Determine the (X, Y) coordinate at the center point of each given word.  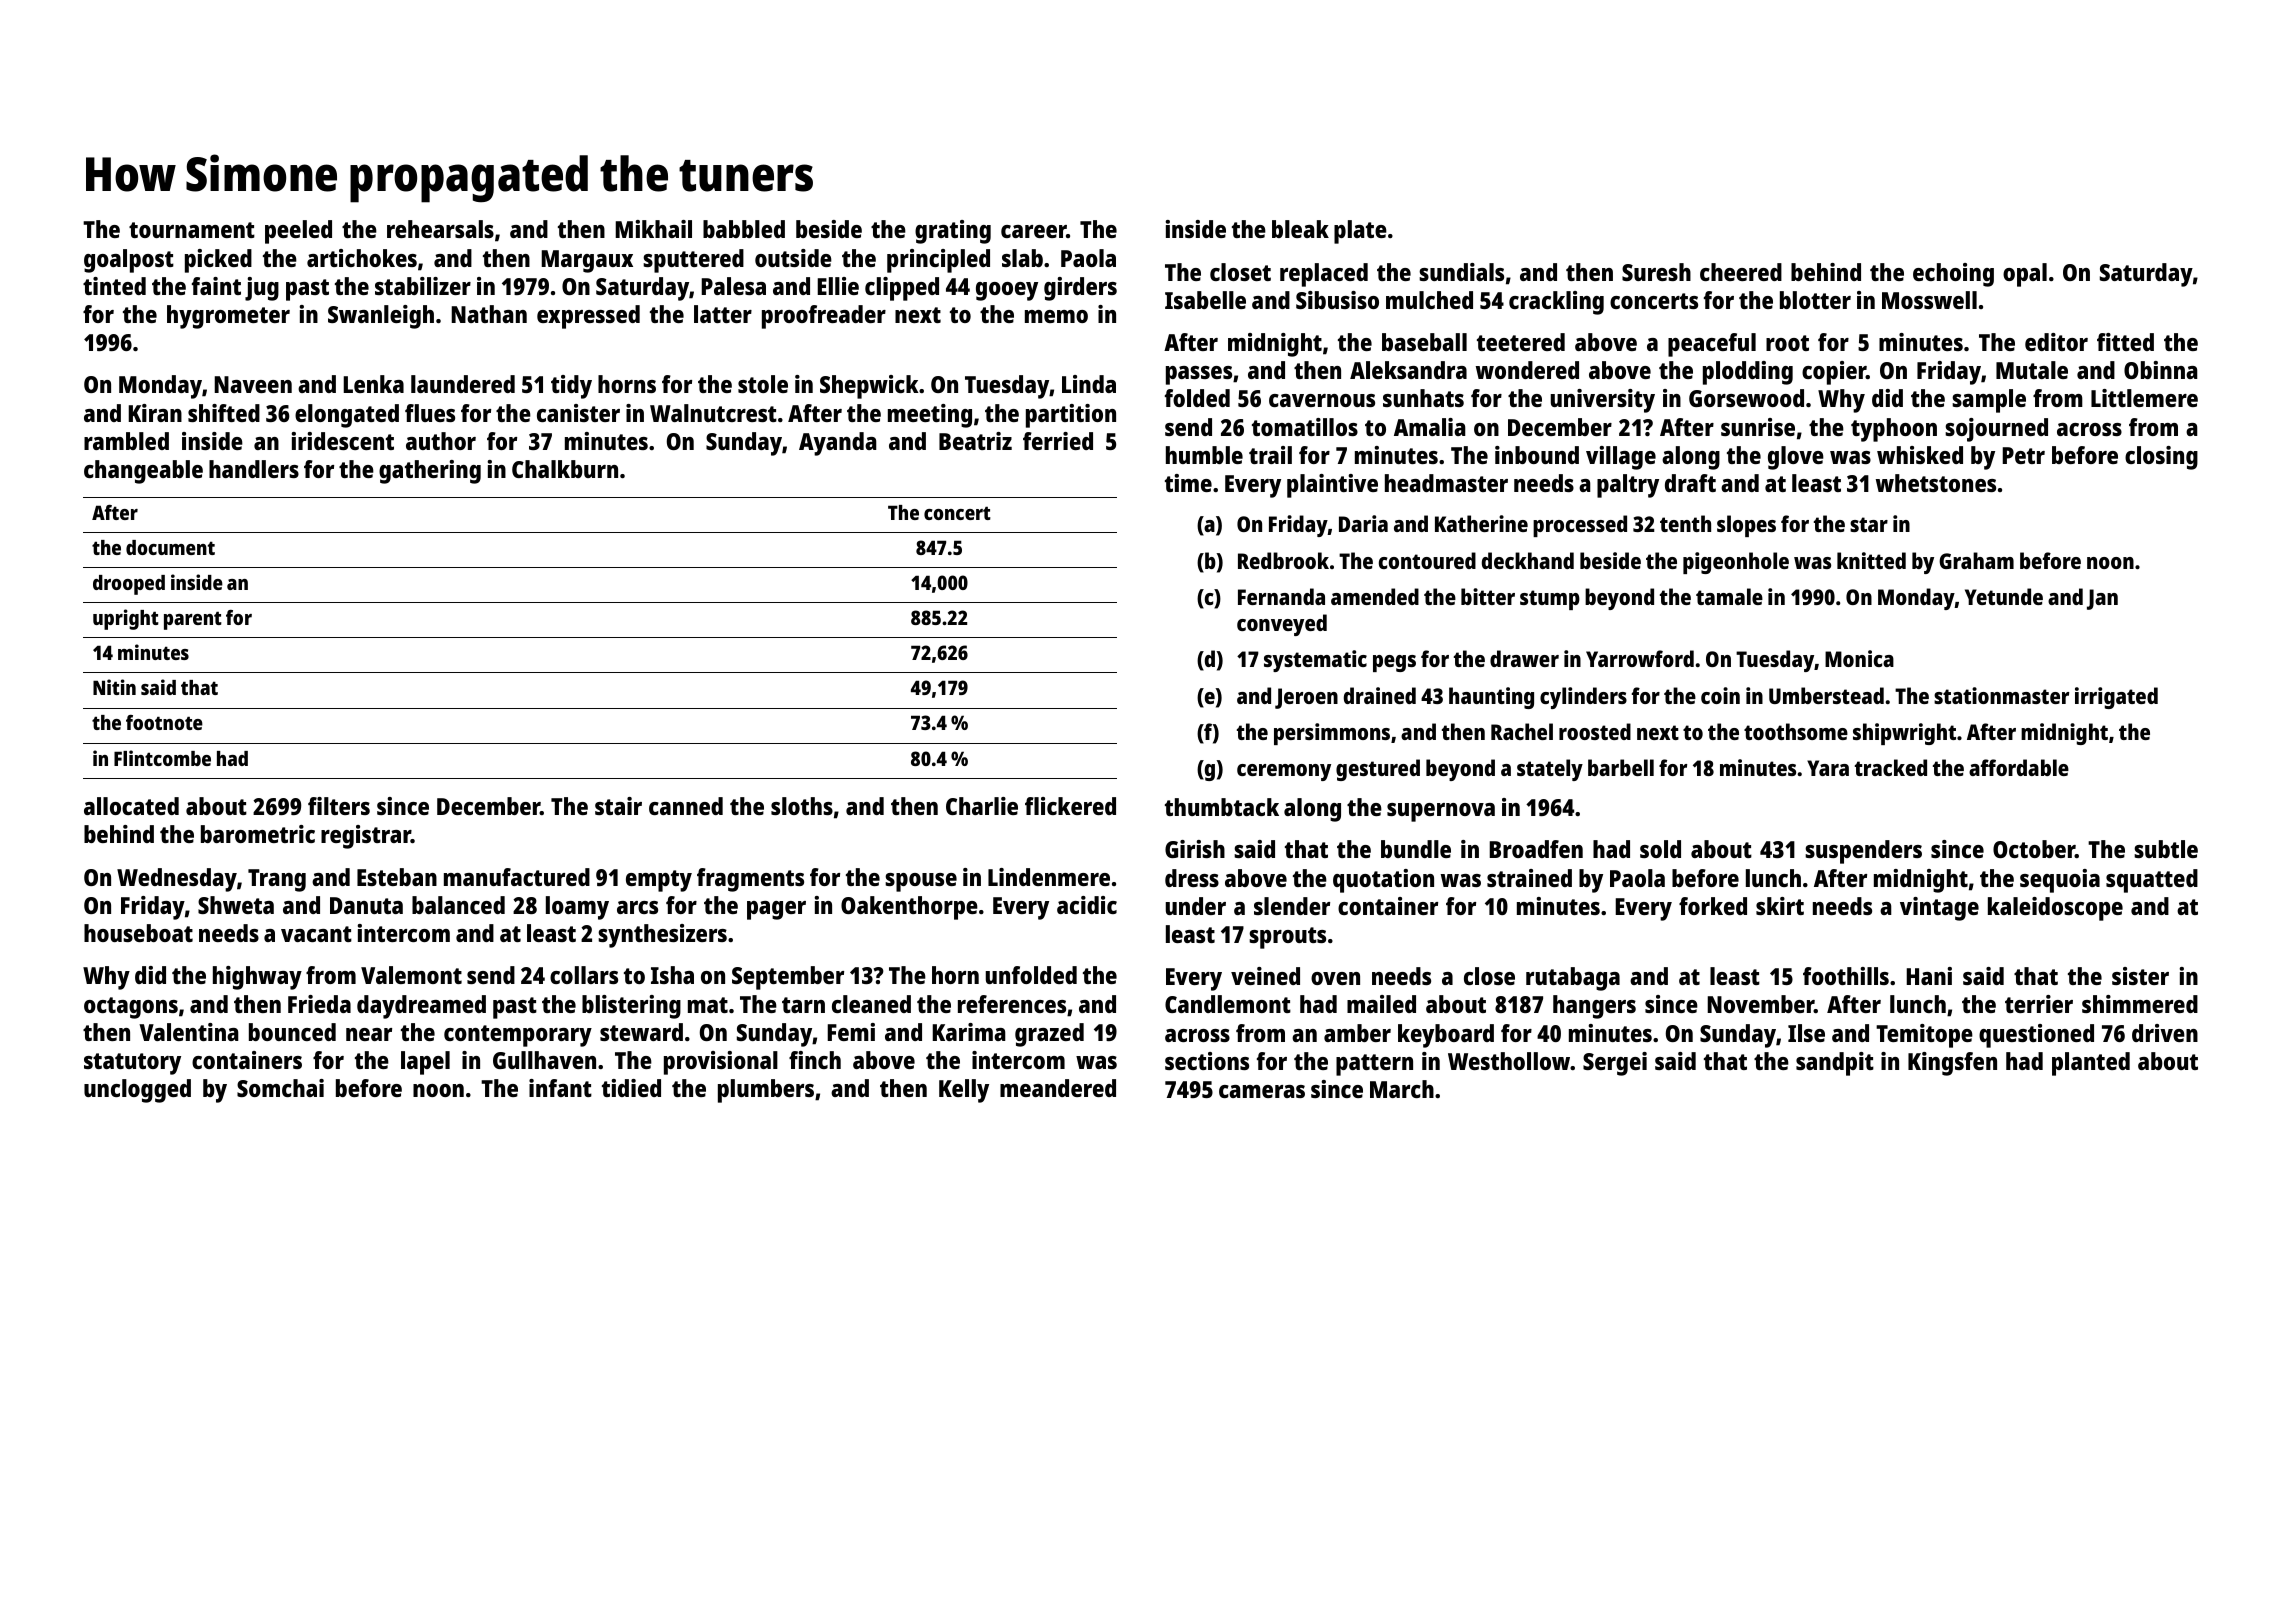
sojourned (1996, 430)
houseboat (138, 933)
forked (1713, 906)
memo (1056, 316)
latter (723, 314)
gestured (1378, 770)
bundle (1416, 849)
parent (193, 620)
